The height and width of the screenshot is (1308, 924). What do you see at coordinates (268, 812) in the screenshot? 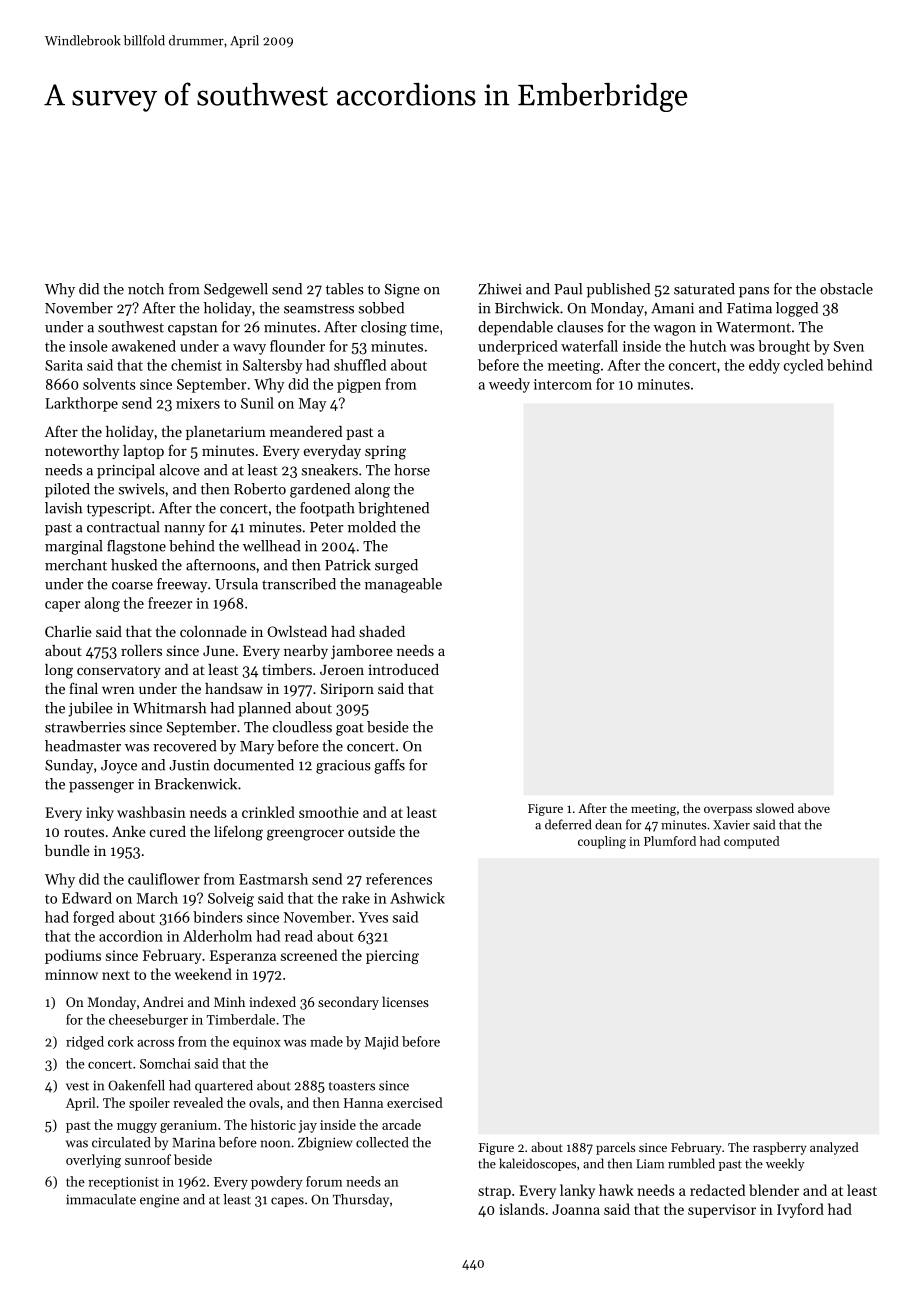
I see `crinkled` at bounding box center [268, 812].
